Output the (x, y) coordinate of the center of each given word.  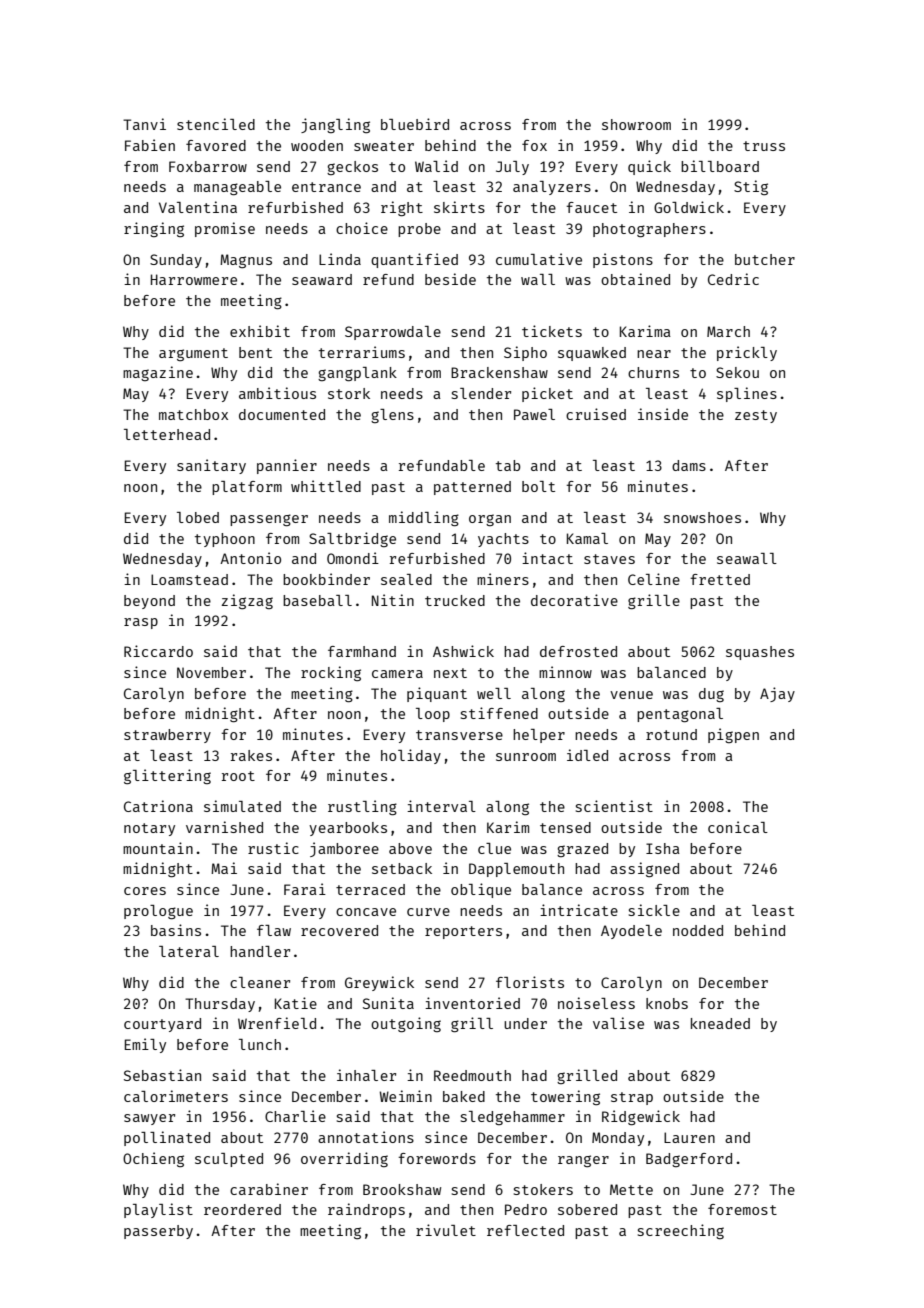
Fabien (150, 145)
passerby (158, 1232)
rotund (671, 734)
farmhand (362, 651)
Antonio (250, 558)
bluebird (415, 124)
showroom (636, 124)
